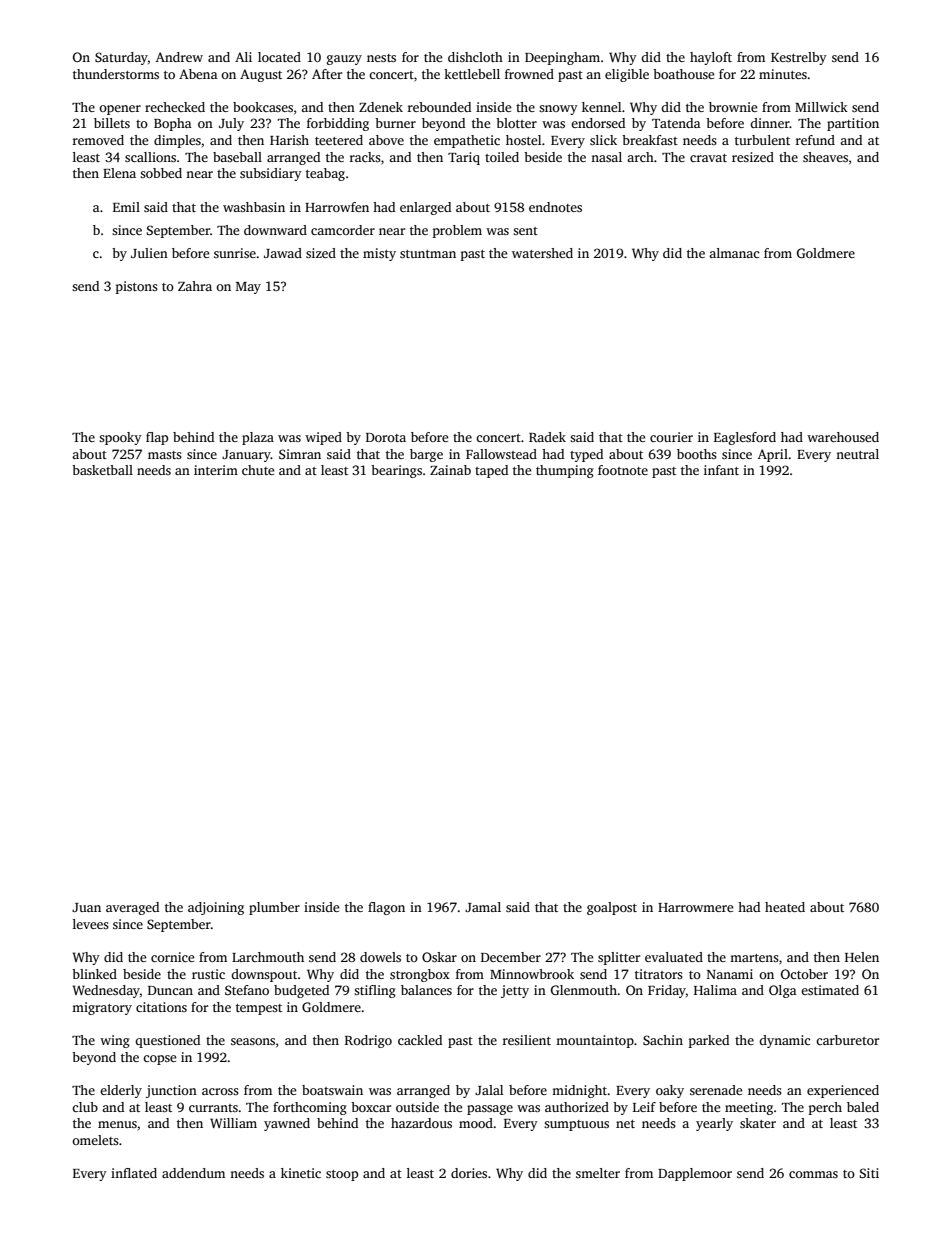 The width and height of the page is (952, 1233). I want to click on flagon, so click(386, 908).
